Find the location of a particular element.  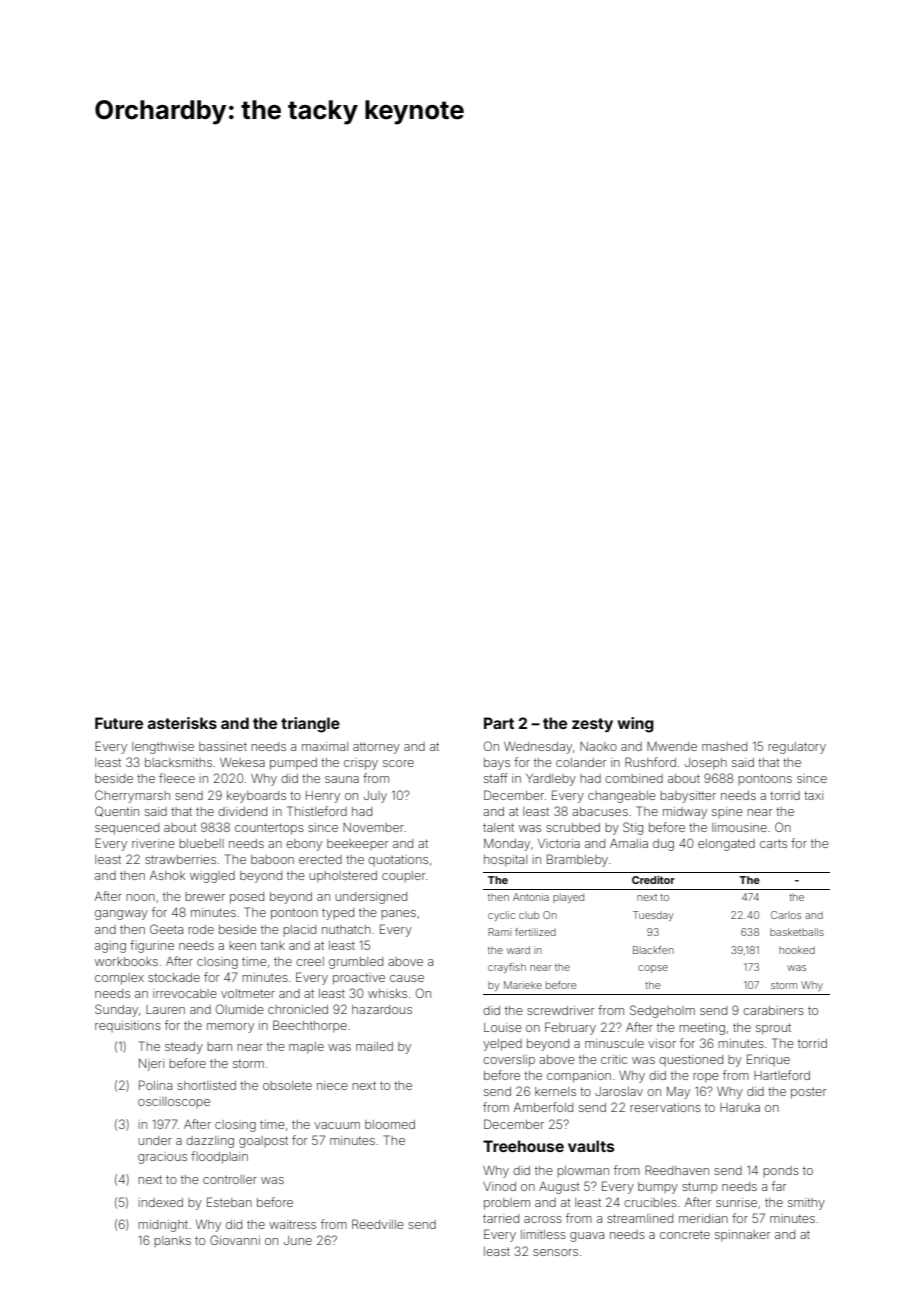

Part is located at coordinates (499, 723).
